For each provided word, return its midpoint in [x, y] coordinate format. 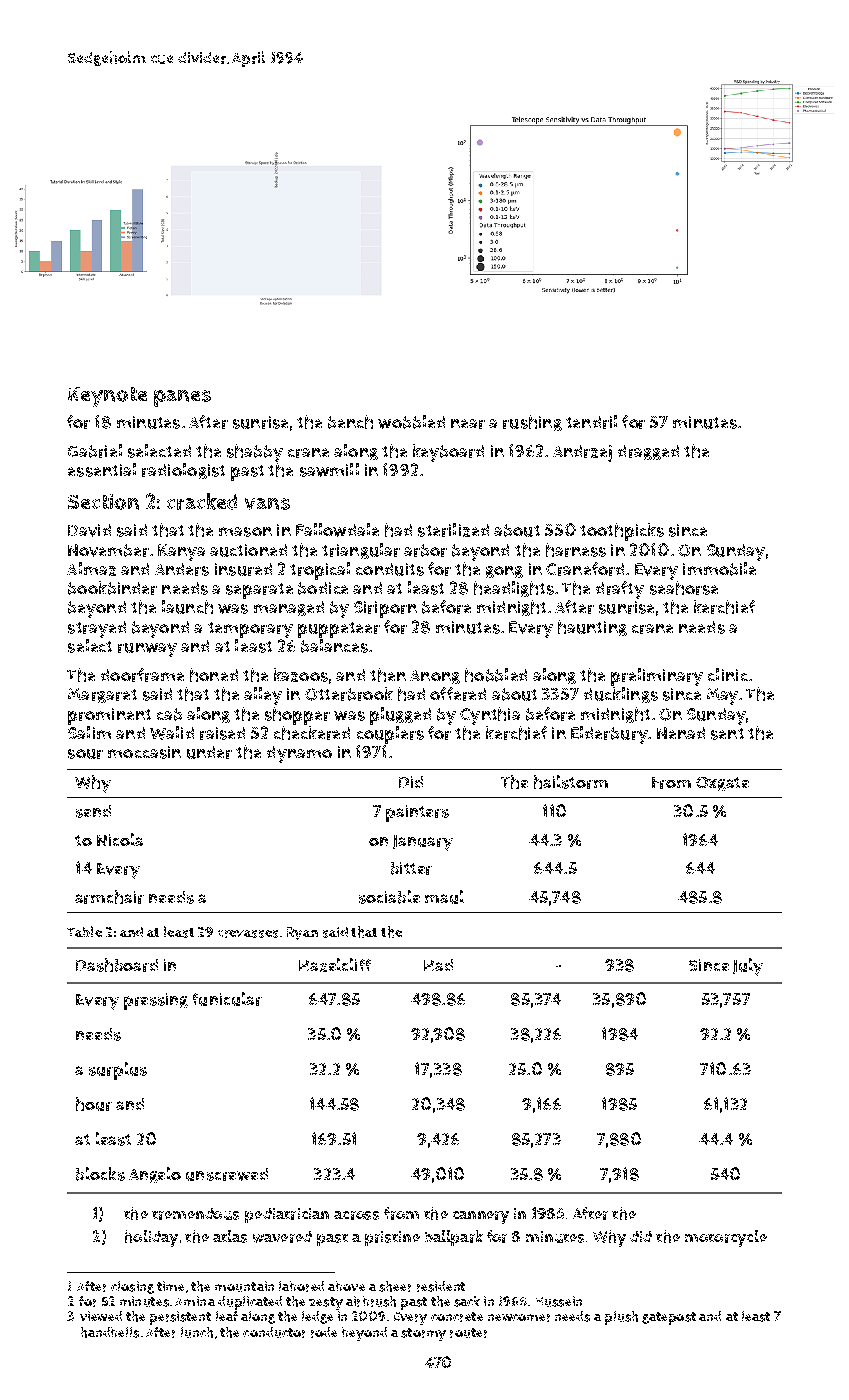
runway [147, 650]
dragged [648, 452]
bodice [323, 588]
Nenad [681, 733]
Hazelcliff [335, 965]
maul [444, 897]
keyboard [448, 453]
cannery [481, 1217]
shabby [255, 453]
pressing [156, 1001]
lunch [197, 1332]
